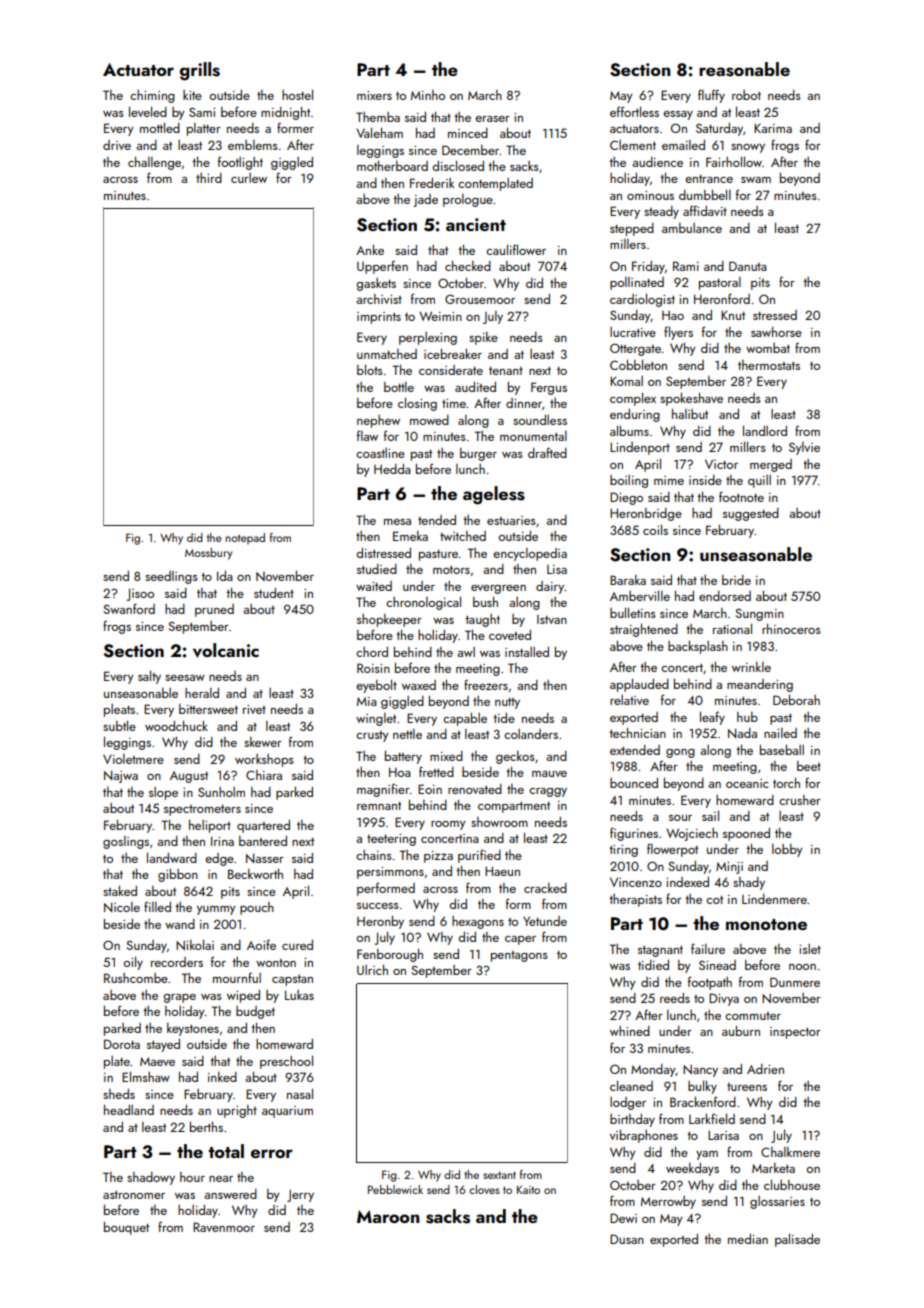 Image resolution: width=924 pixels, height=1308 pixels. What do you see at coordinates (374, 95) in the screenshot?
I see `mixers` at bounding box center [374, 95].
